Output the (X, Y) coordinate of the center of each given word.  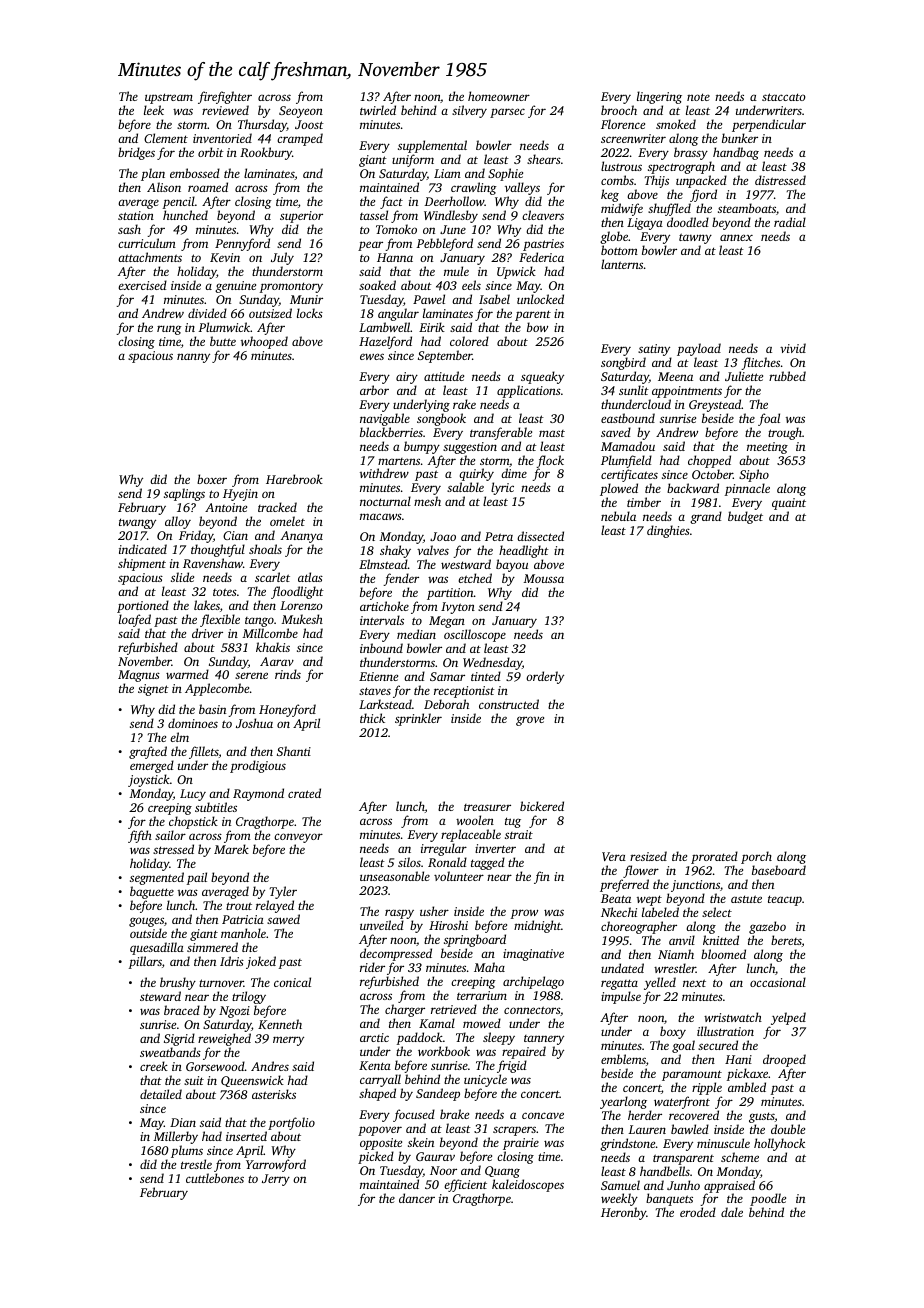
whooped (264, 342)
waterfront (682, 1102)
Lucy (193, 795)
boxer (212, 479)
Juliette (744, 376)
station (136, 215)
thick (372, 718)
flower (641, 871)
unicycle (485, 1080)
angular (398, 314)
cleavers (543, 215)
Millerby (176, 1137)
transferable (501, 433)
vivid (793, 348)
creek (154, 1066)
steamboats (747, 208)
